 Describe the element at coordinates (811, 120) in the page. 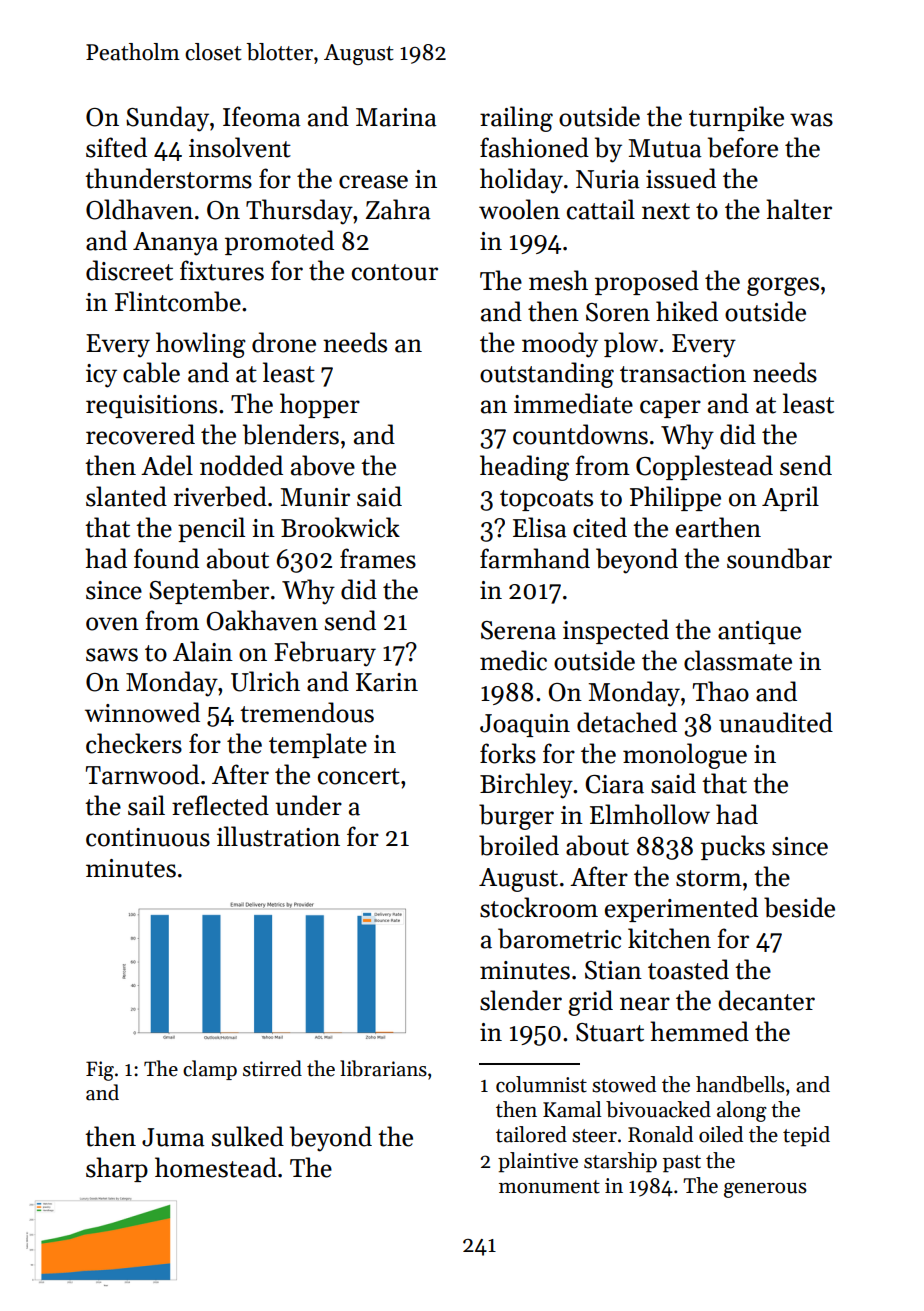

I see `was` at that location.
